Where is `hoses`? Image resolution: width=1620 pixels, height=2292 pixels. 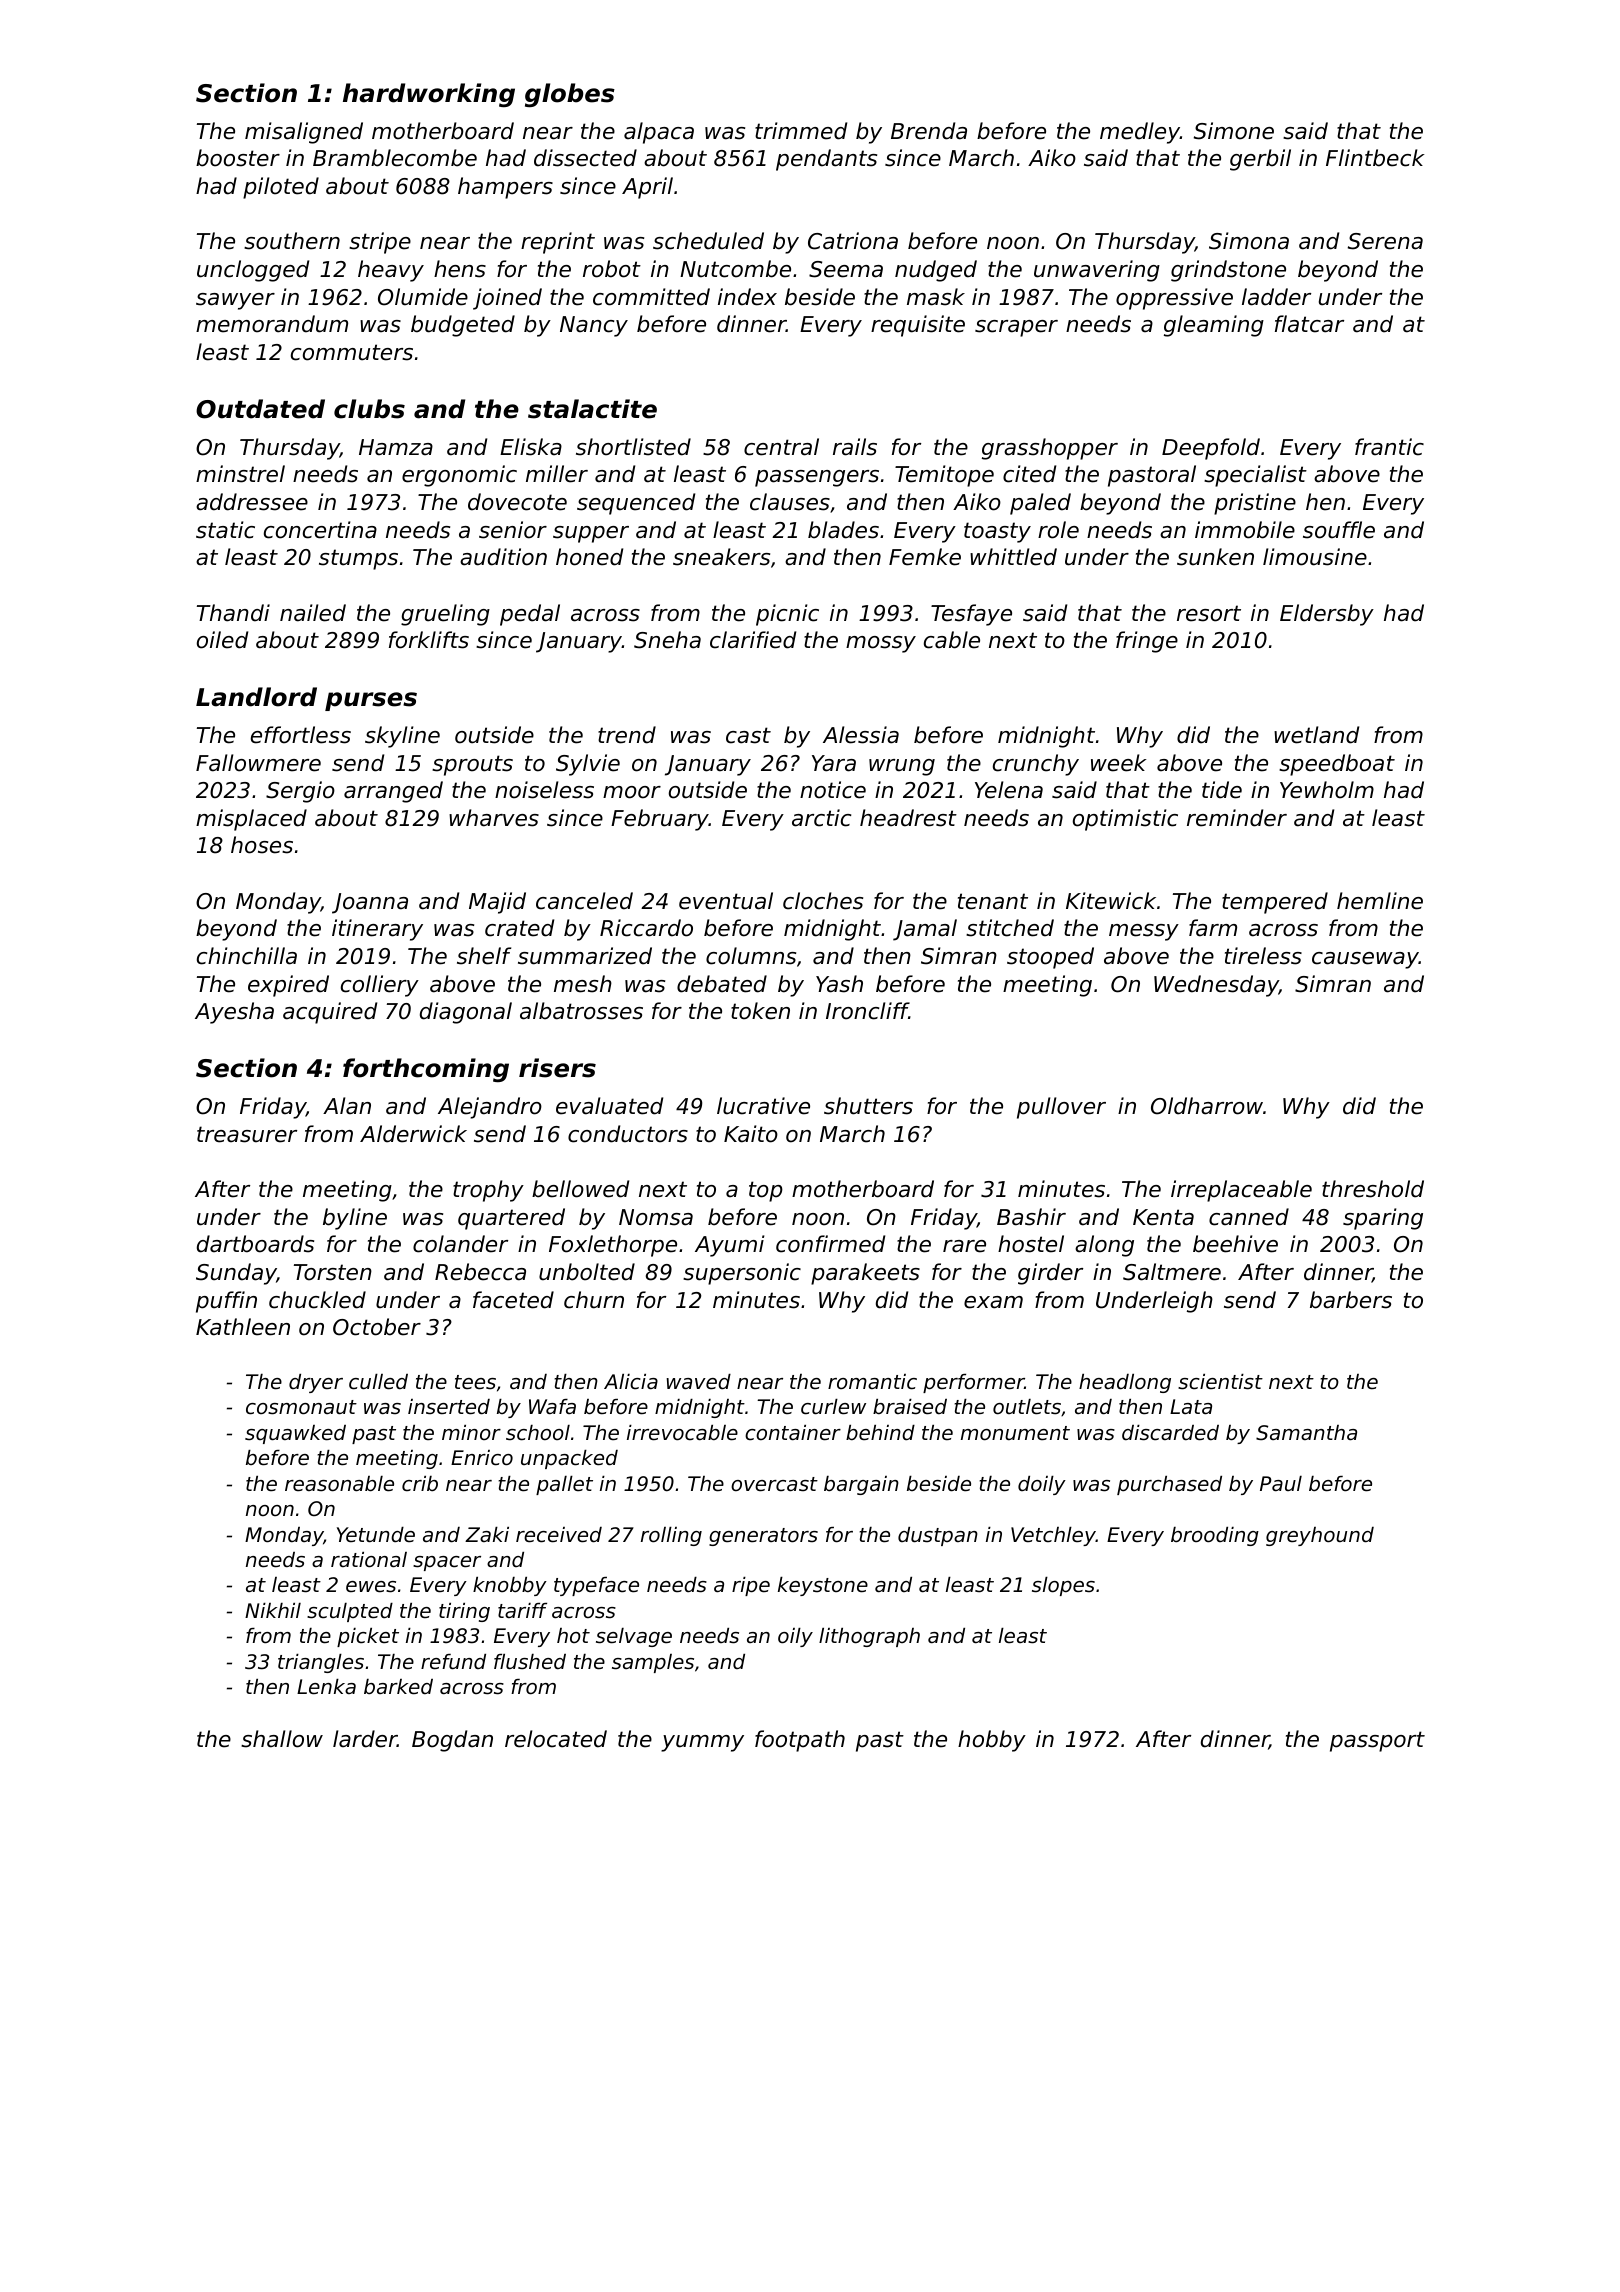 hoses is located at coordinates (262, 845).
